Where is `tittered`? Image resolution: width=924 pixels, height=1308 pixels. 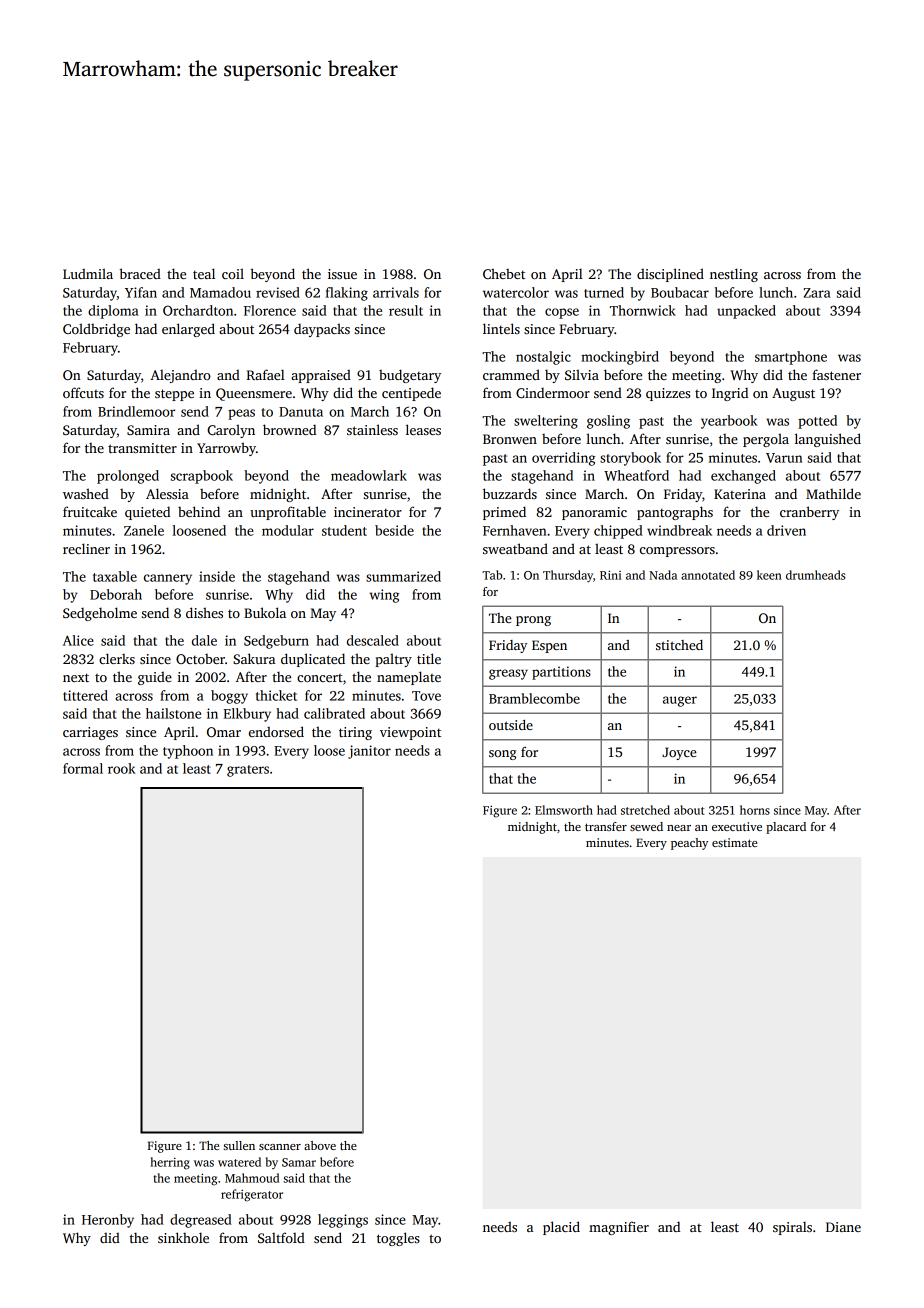
tittered is located at coordinates (85, 695).
